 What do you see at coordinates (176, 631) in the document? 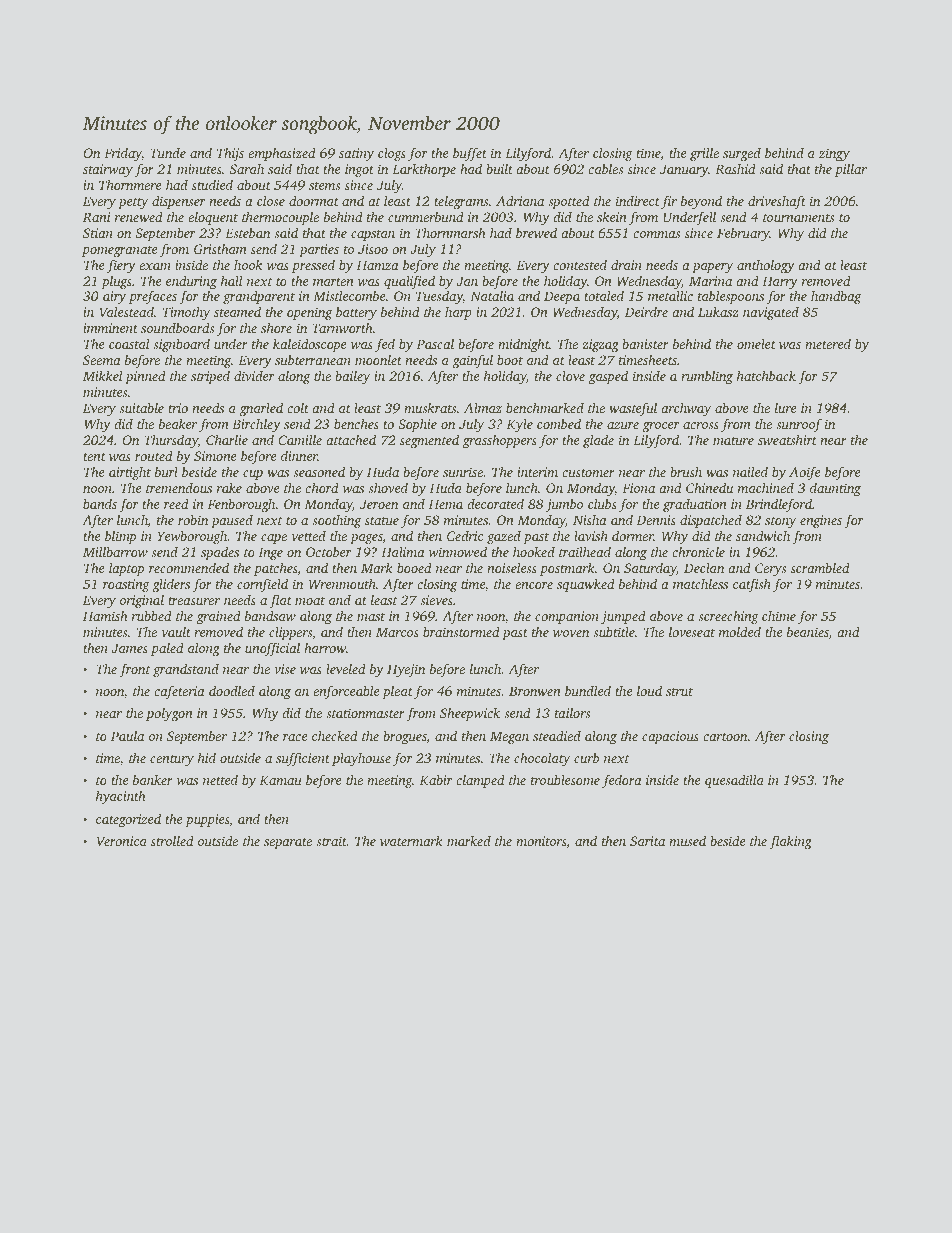
I see `vault` at bounding box center [176, 631].
